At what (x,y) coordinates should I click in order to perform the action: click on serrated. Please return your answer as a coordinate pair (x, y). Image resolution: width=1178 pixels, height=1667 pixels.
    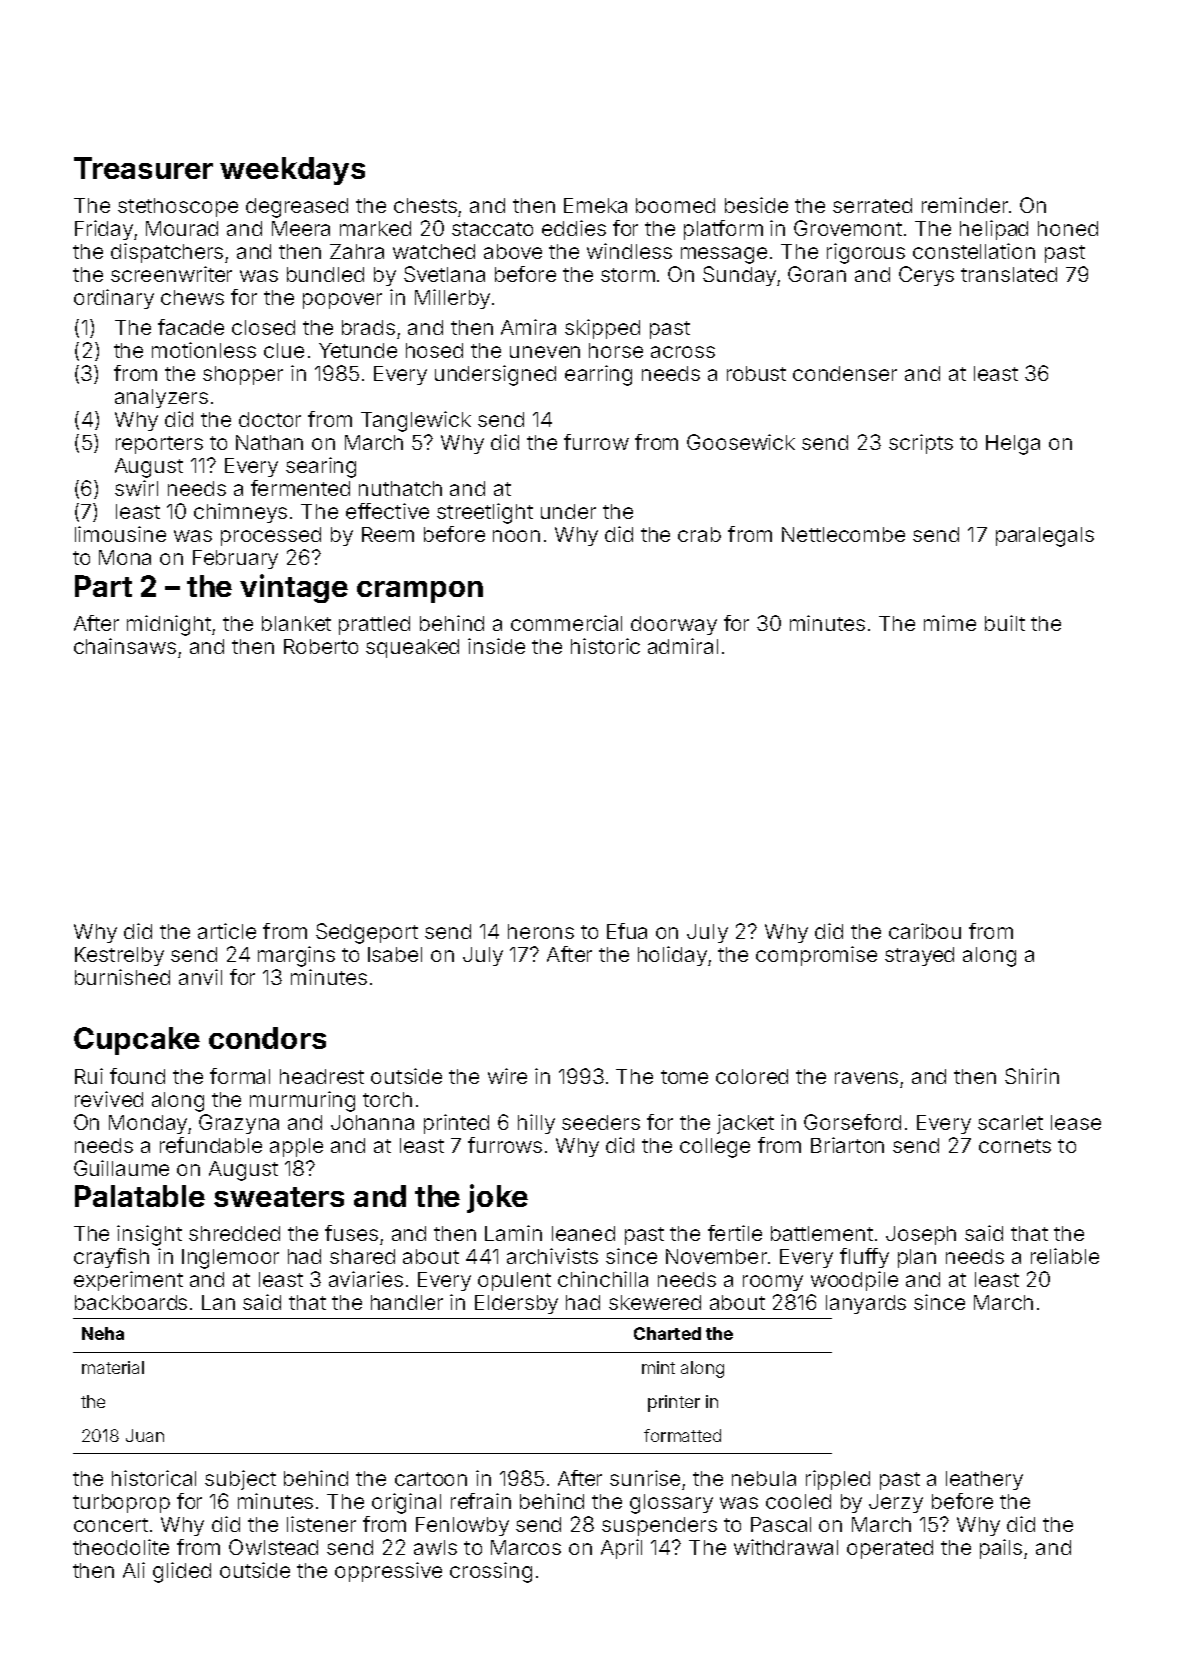
    Looking at the image, I should click on (872, 205).
